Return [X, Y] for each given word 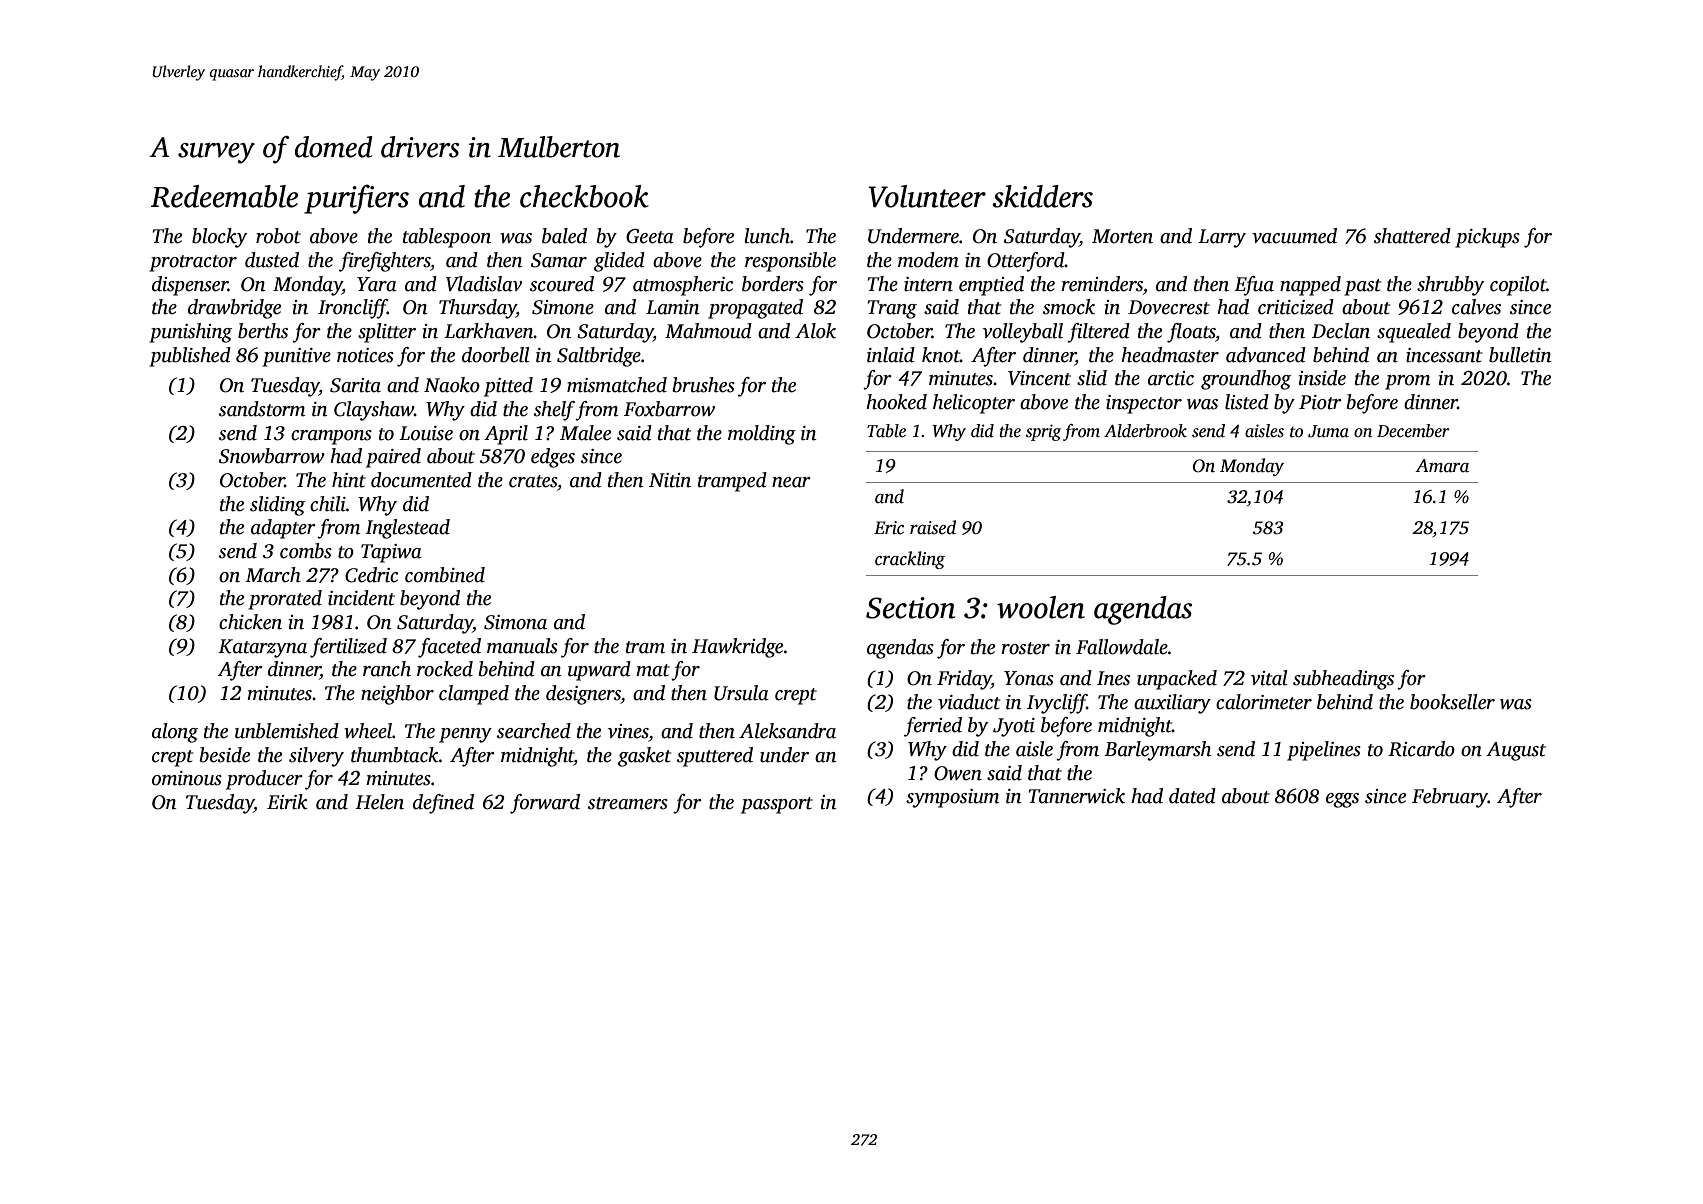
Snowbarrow [272, 456]
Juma [1328, 431]
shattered [1412, 236]
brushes [704, 385]
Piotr [1320, 402]
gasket [644, 757]
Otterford [1026, 262]
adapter [283, 529]
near [791, 482]
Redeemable [224, 196]
